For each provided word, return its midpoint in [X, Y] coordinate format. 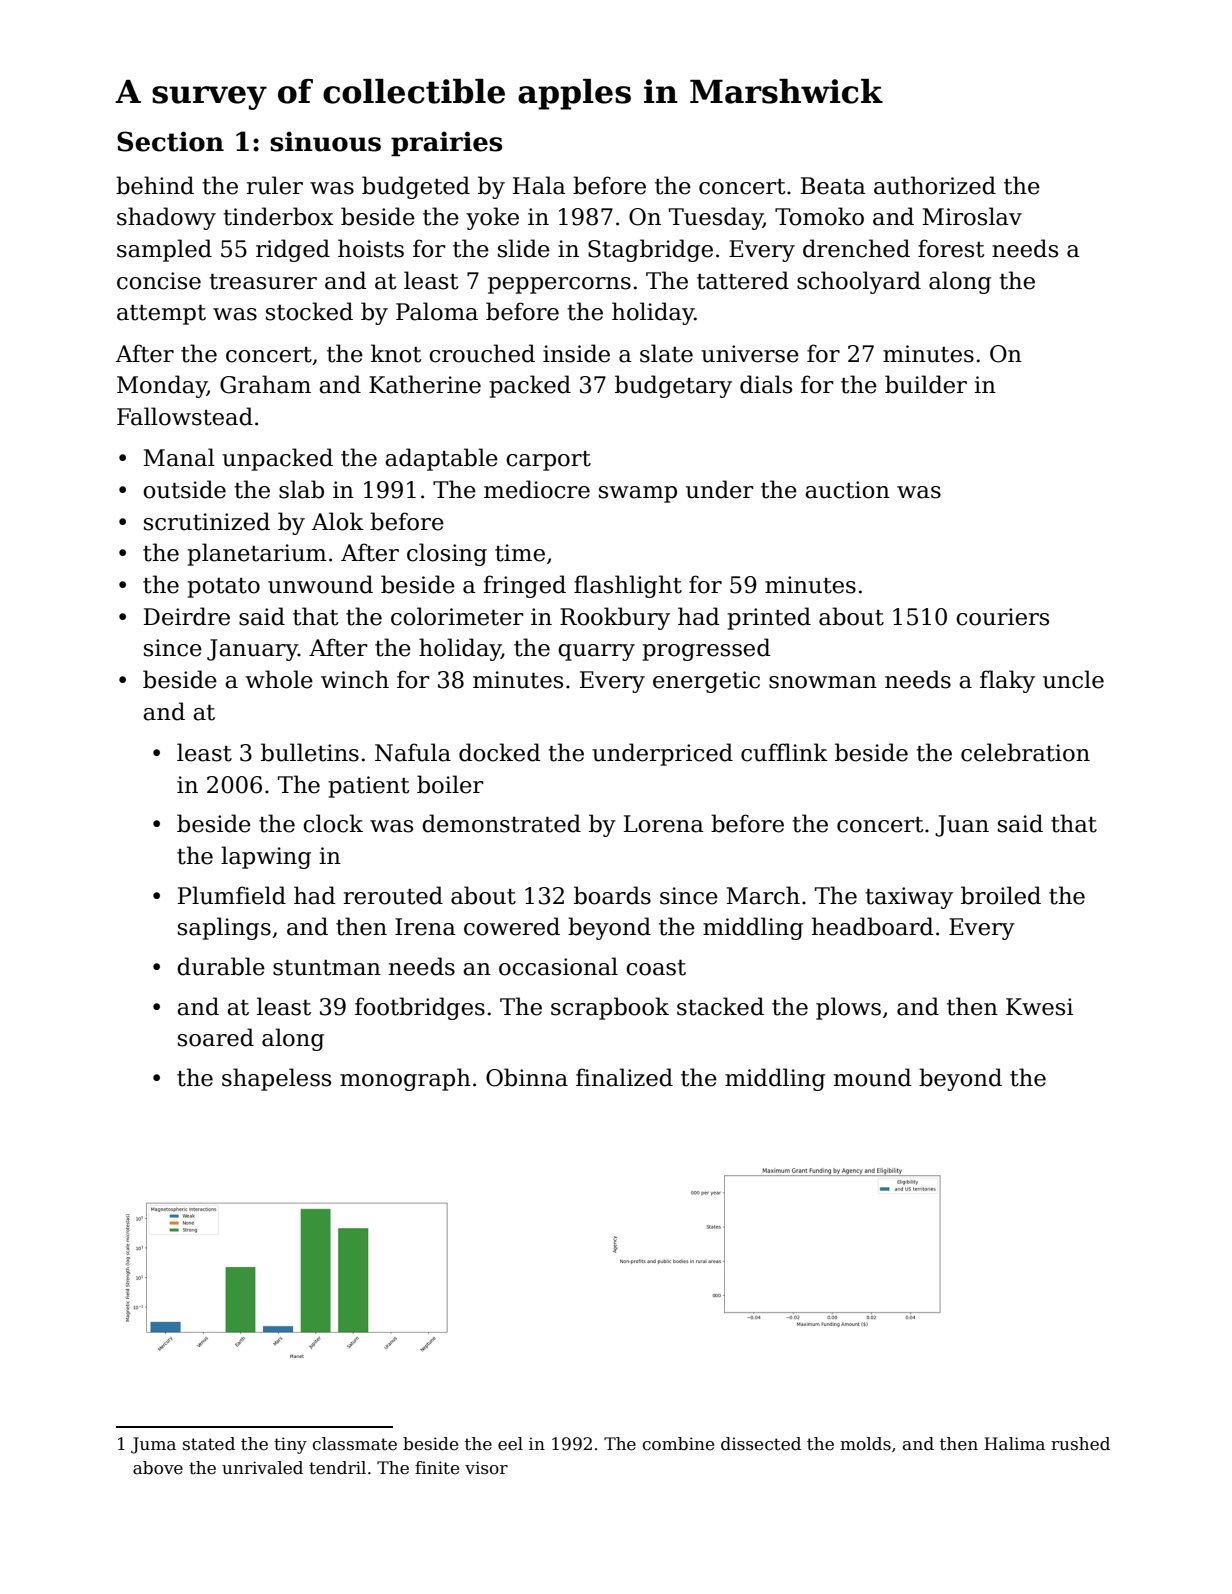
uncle [1073, 679]
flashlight [628, 586]
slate [666, 353]
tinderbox [278, 216]
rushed [1080, 1444]
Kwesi [1039, 1007]
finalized [624, 1077]
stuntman [327, 968]
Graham [265, 384]
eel [510, 1444]
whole [279, 679]
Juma [153, 1445]
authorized [935, 185]
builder [926, 384]
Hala [539, 185]
